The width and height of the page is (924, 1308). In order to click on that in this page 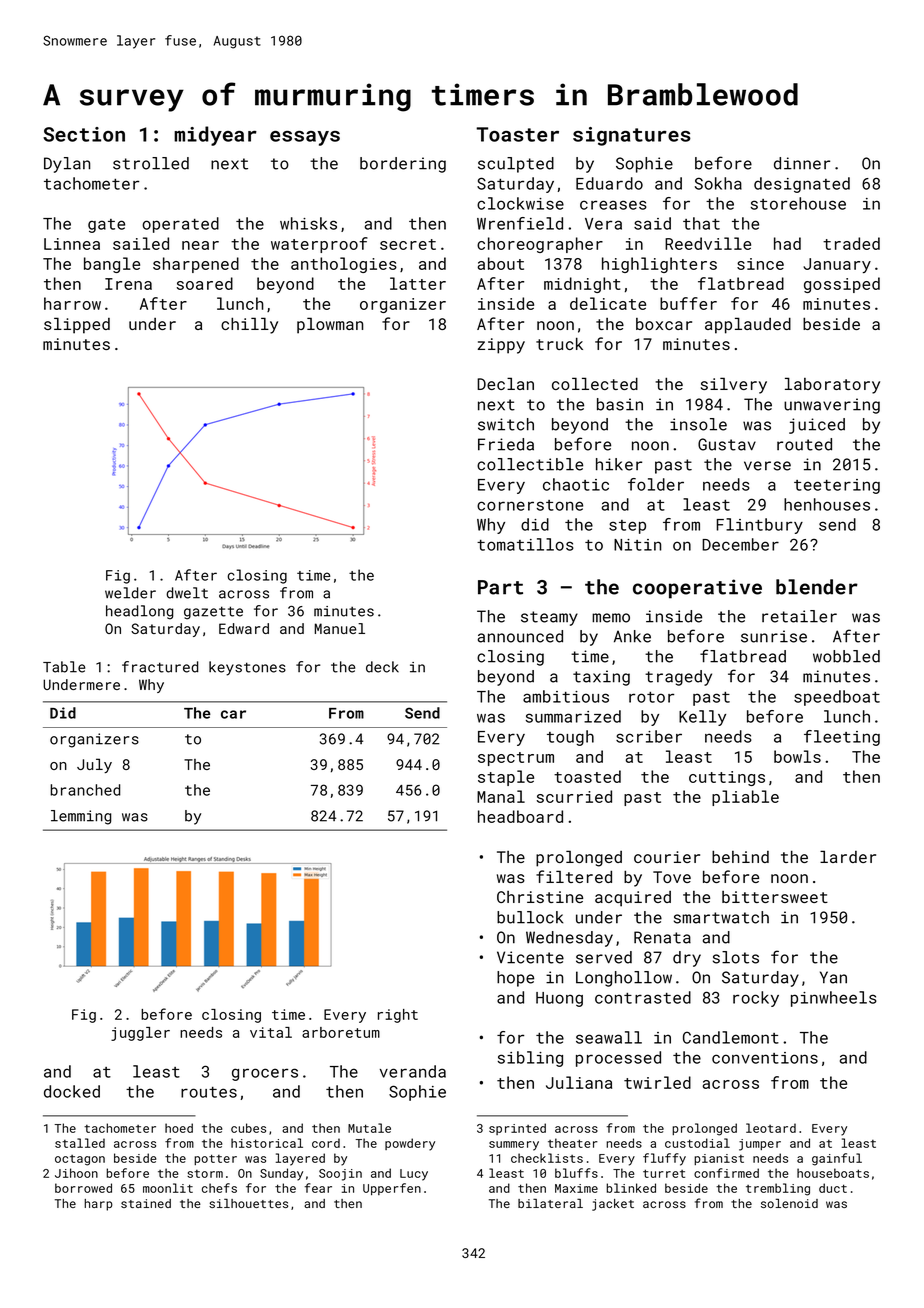, I will do `click(701, 223)`.
